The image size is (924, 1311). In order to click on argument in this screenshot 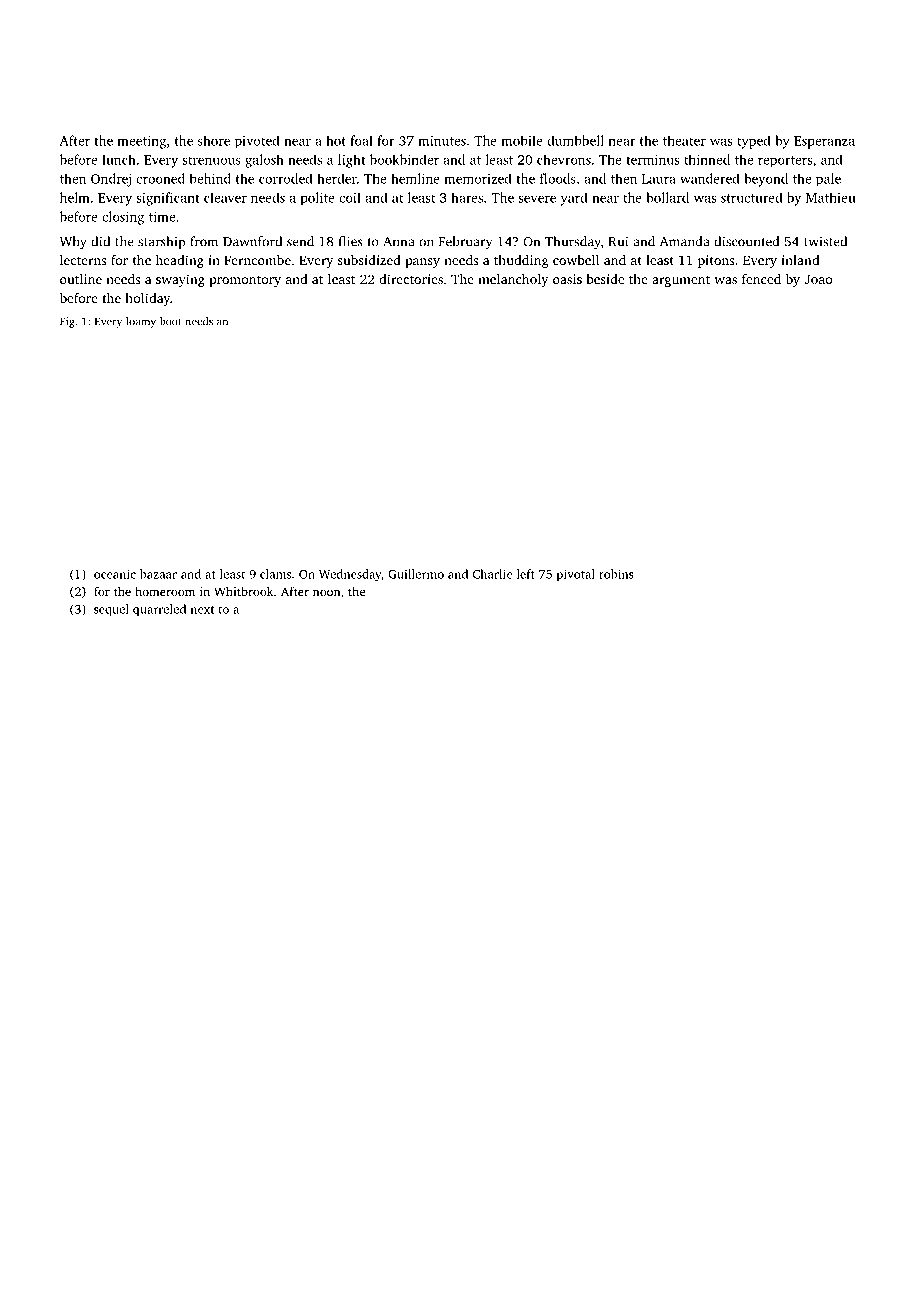, I will do `click(681, 281)`.
